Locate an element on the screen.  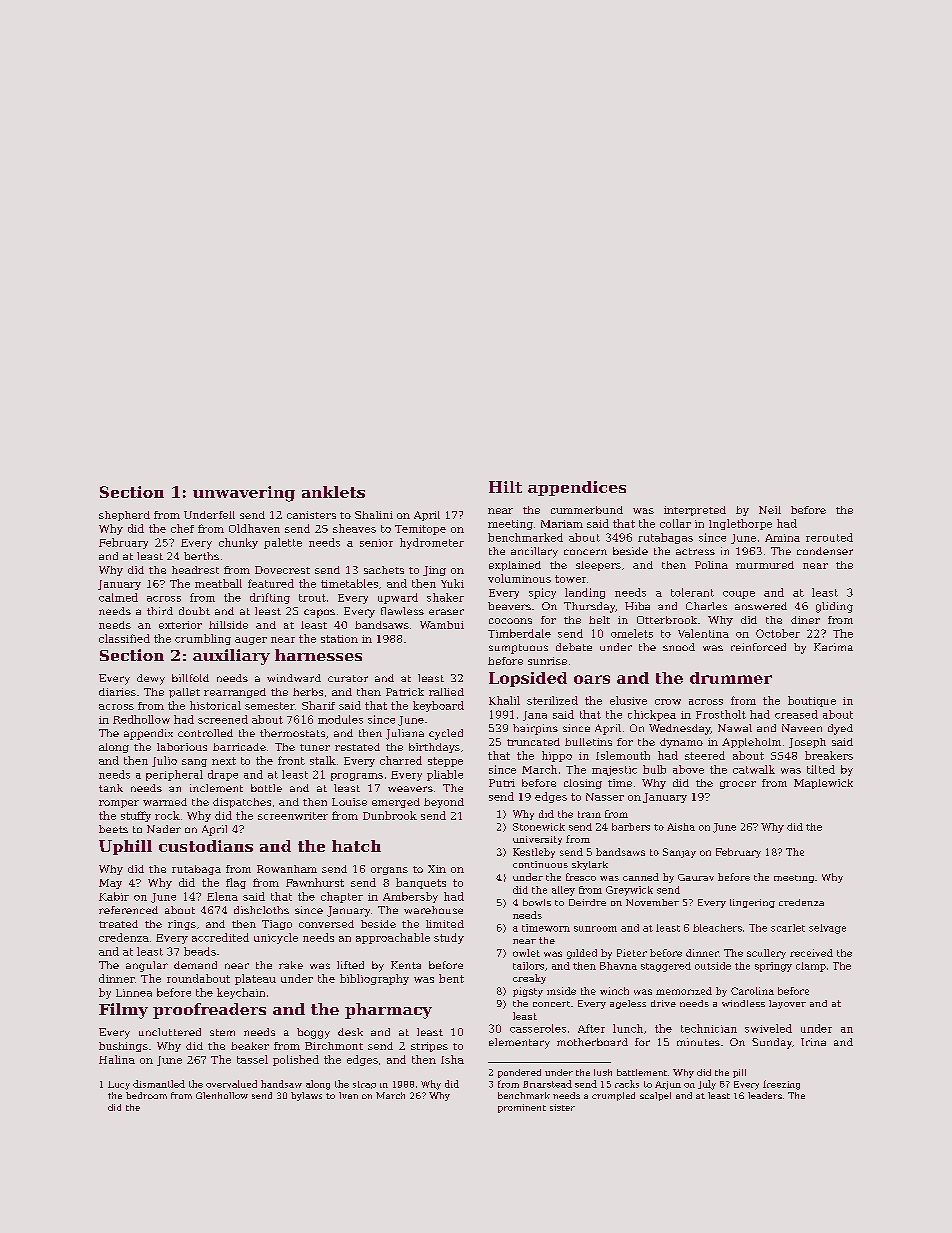
canisters is located at coordinates (311, 515).
